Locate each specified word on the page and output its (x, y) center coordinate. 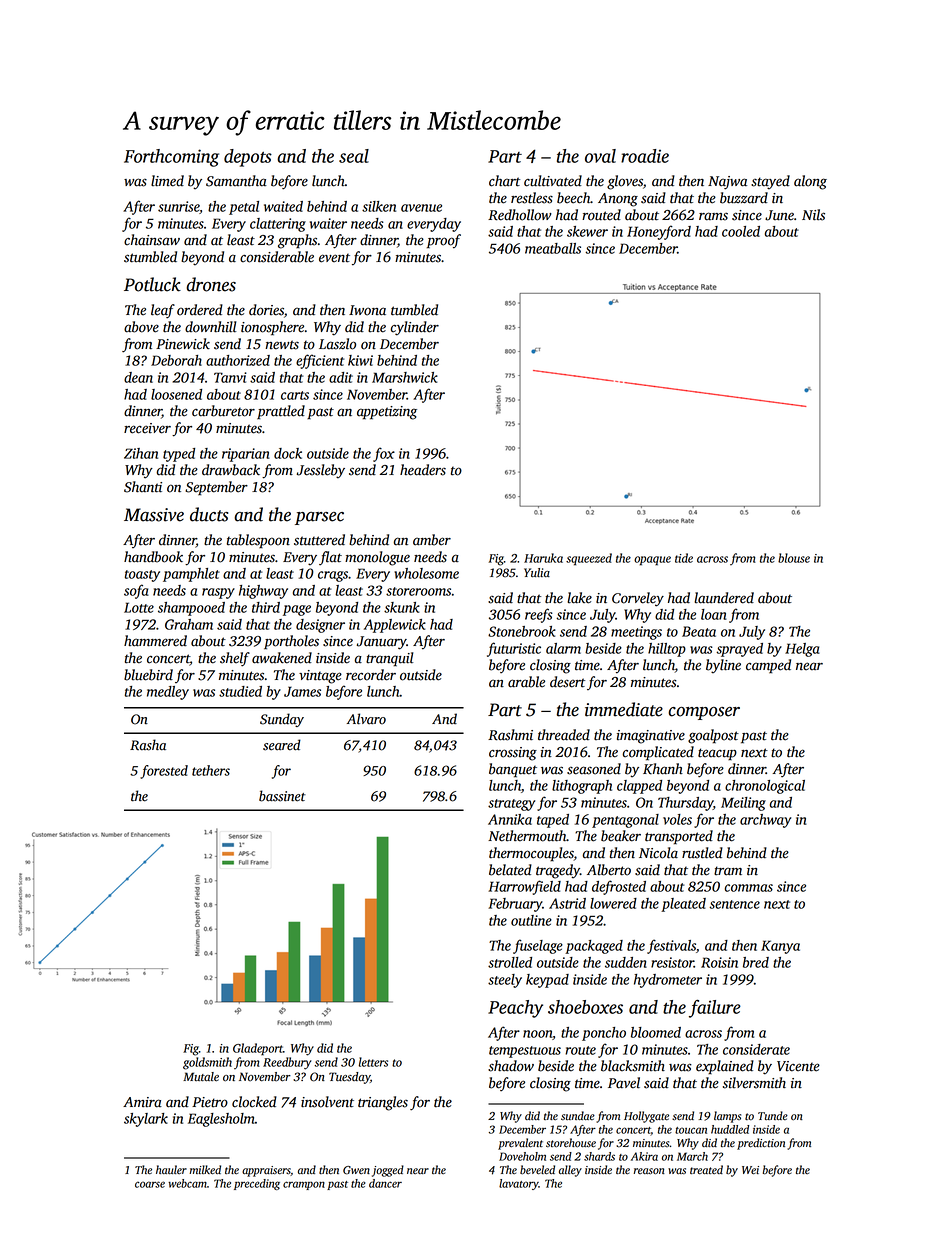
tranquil (389, 659)
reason (649, 1171)
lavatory (519, 1184)
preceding (257, 1184)
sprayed (739, 650)
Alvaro (366, 719)
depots (248, 158)
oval (600, 156)
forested (164, 772)
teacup (717, 754)
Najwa (727, 183)
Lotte (139, 607)
